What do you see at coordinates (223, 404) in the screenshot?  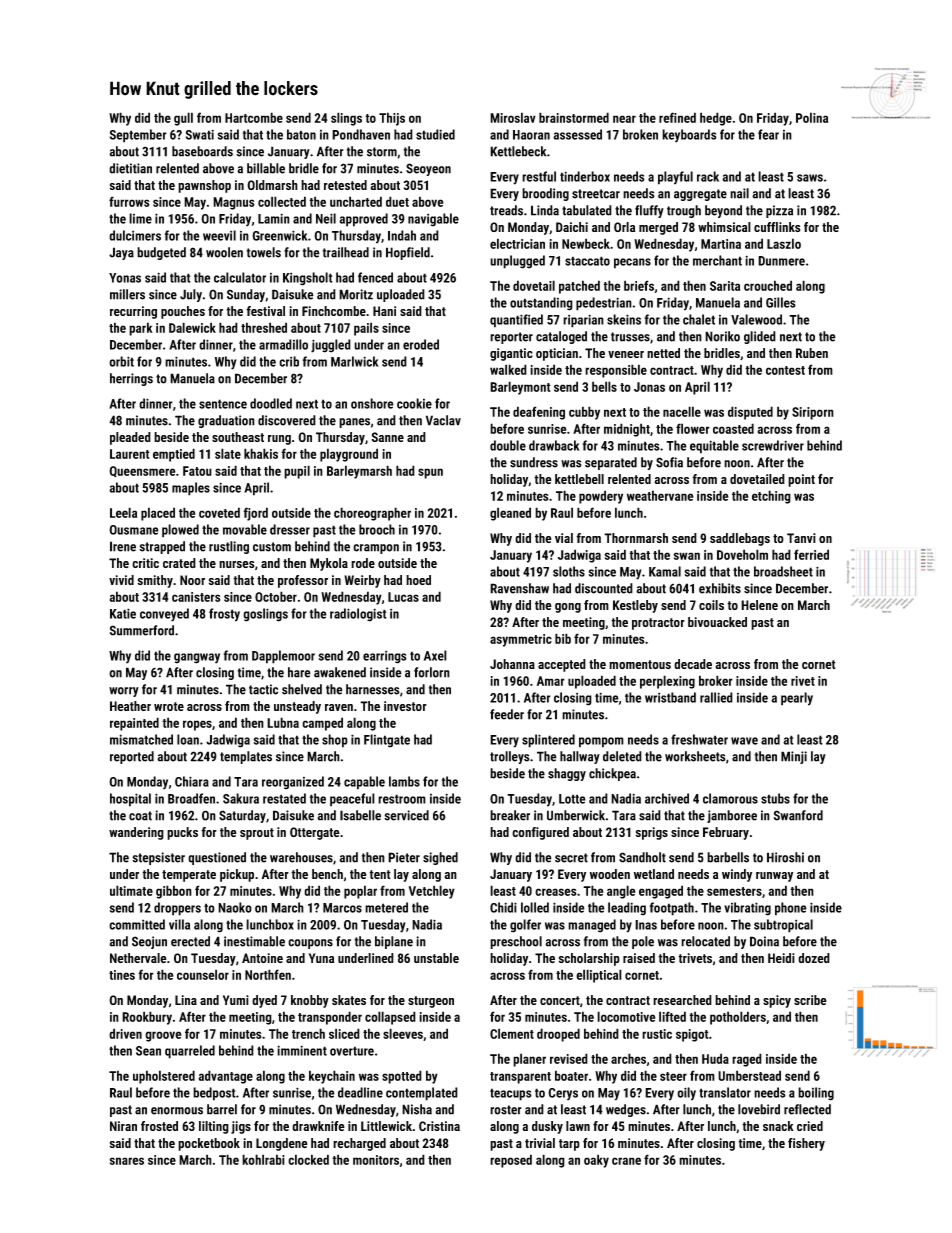 I see `sentence` at bounding box center [223, 404].
